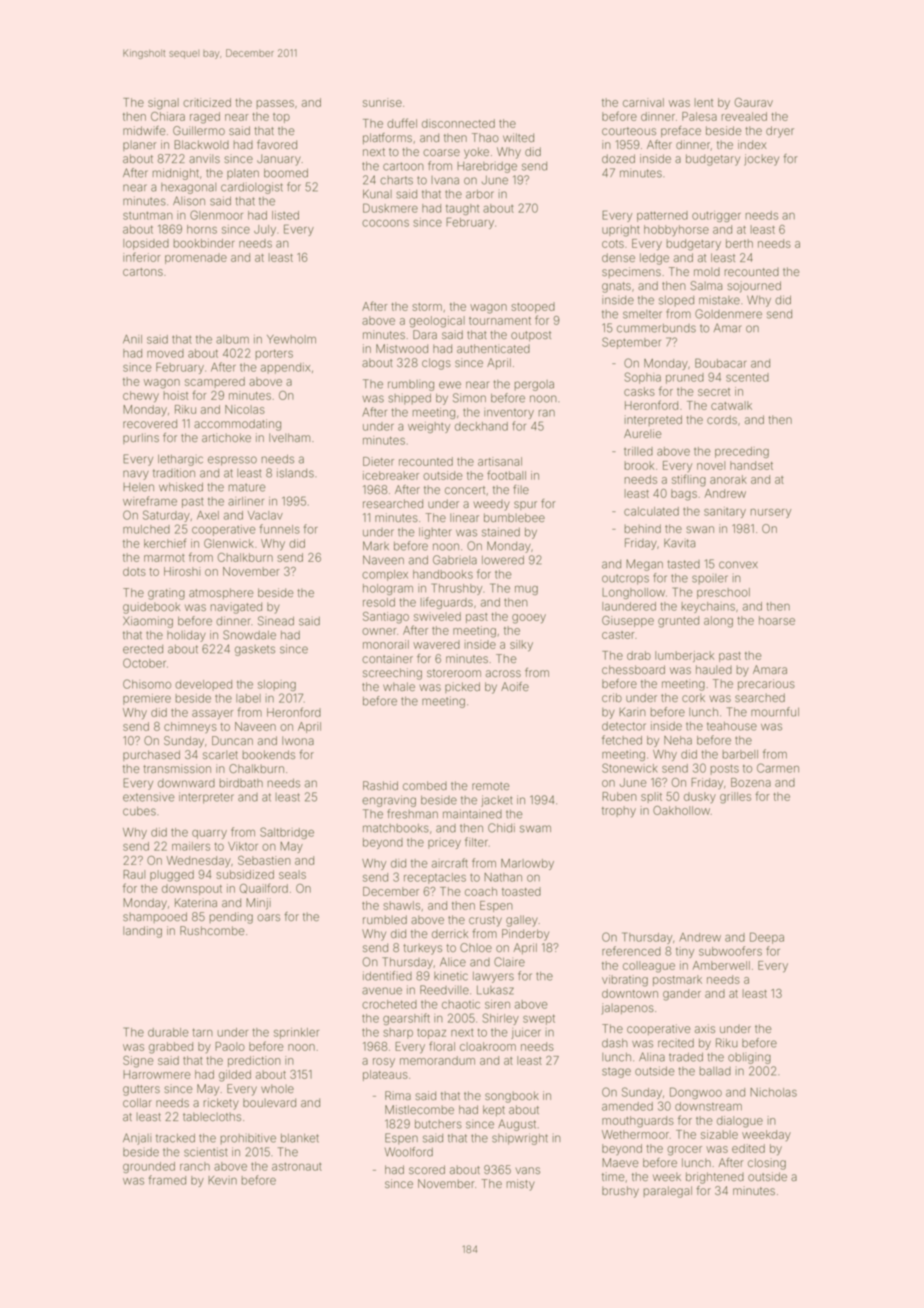 The width and height of the screenshot is (924, 1308). Describe the element at coordinates (778, 768) in the screenshot. I see `Carmen` at that location.
